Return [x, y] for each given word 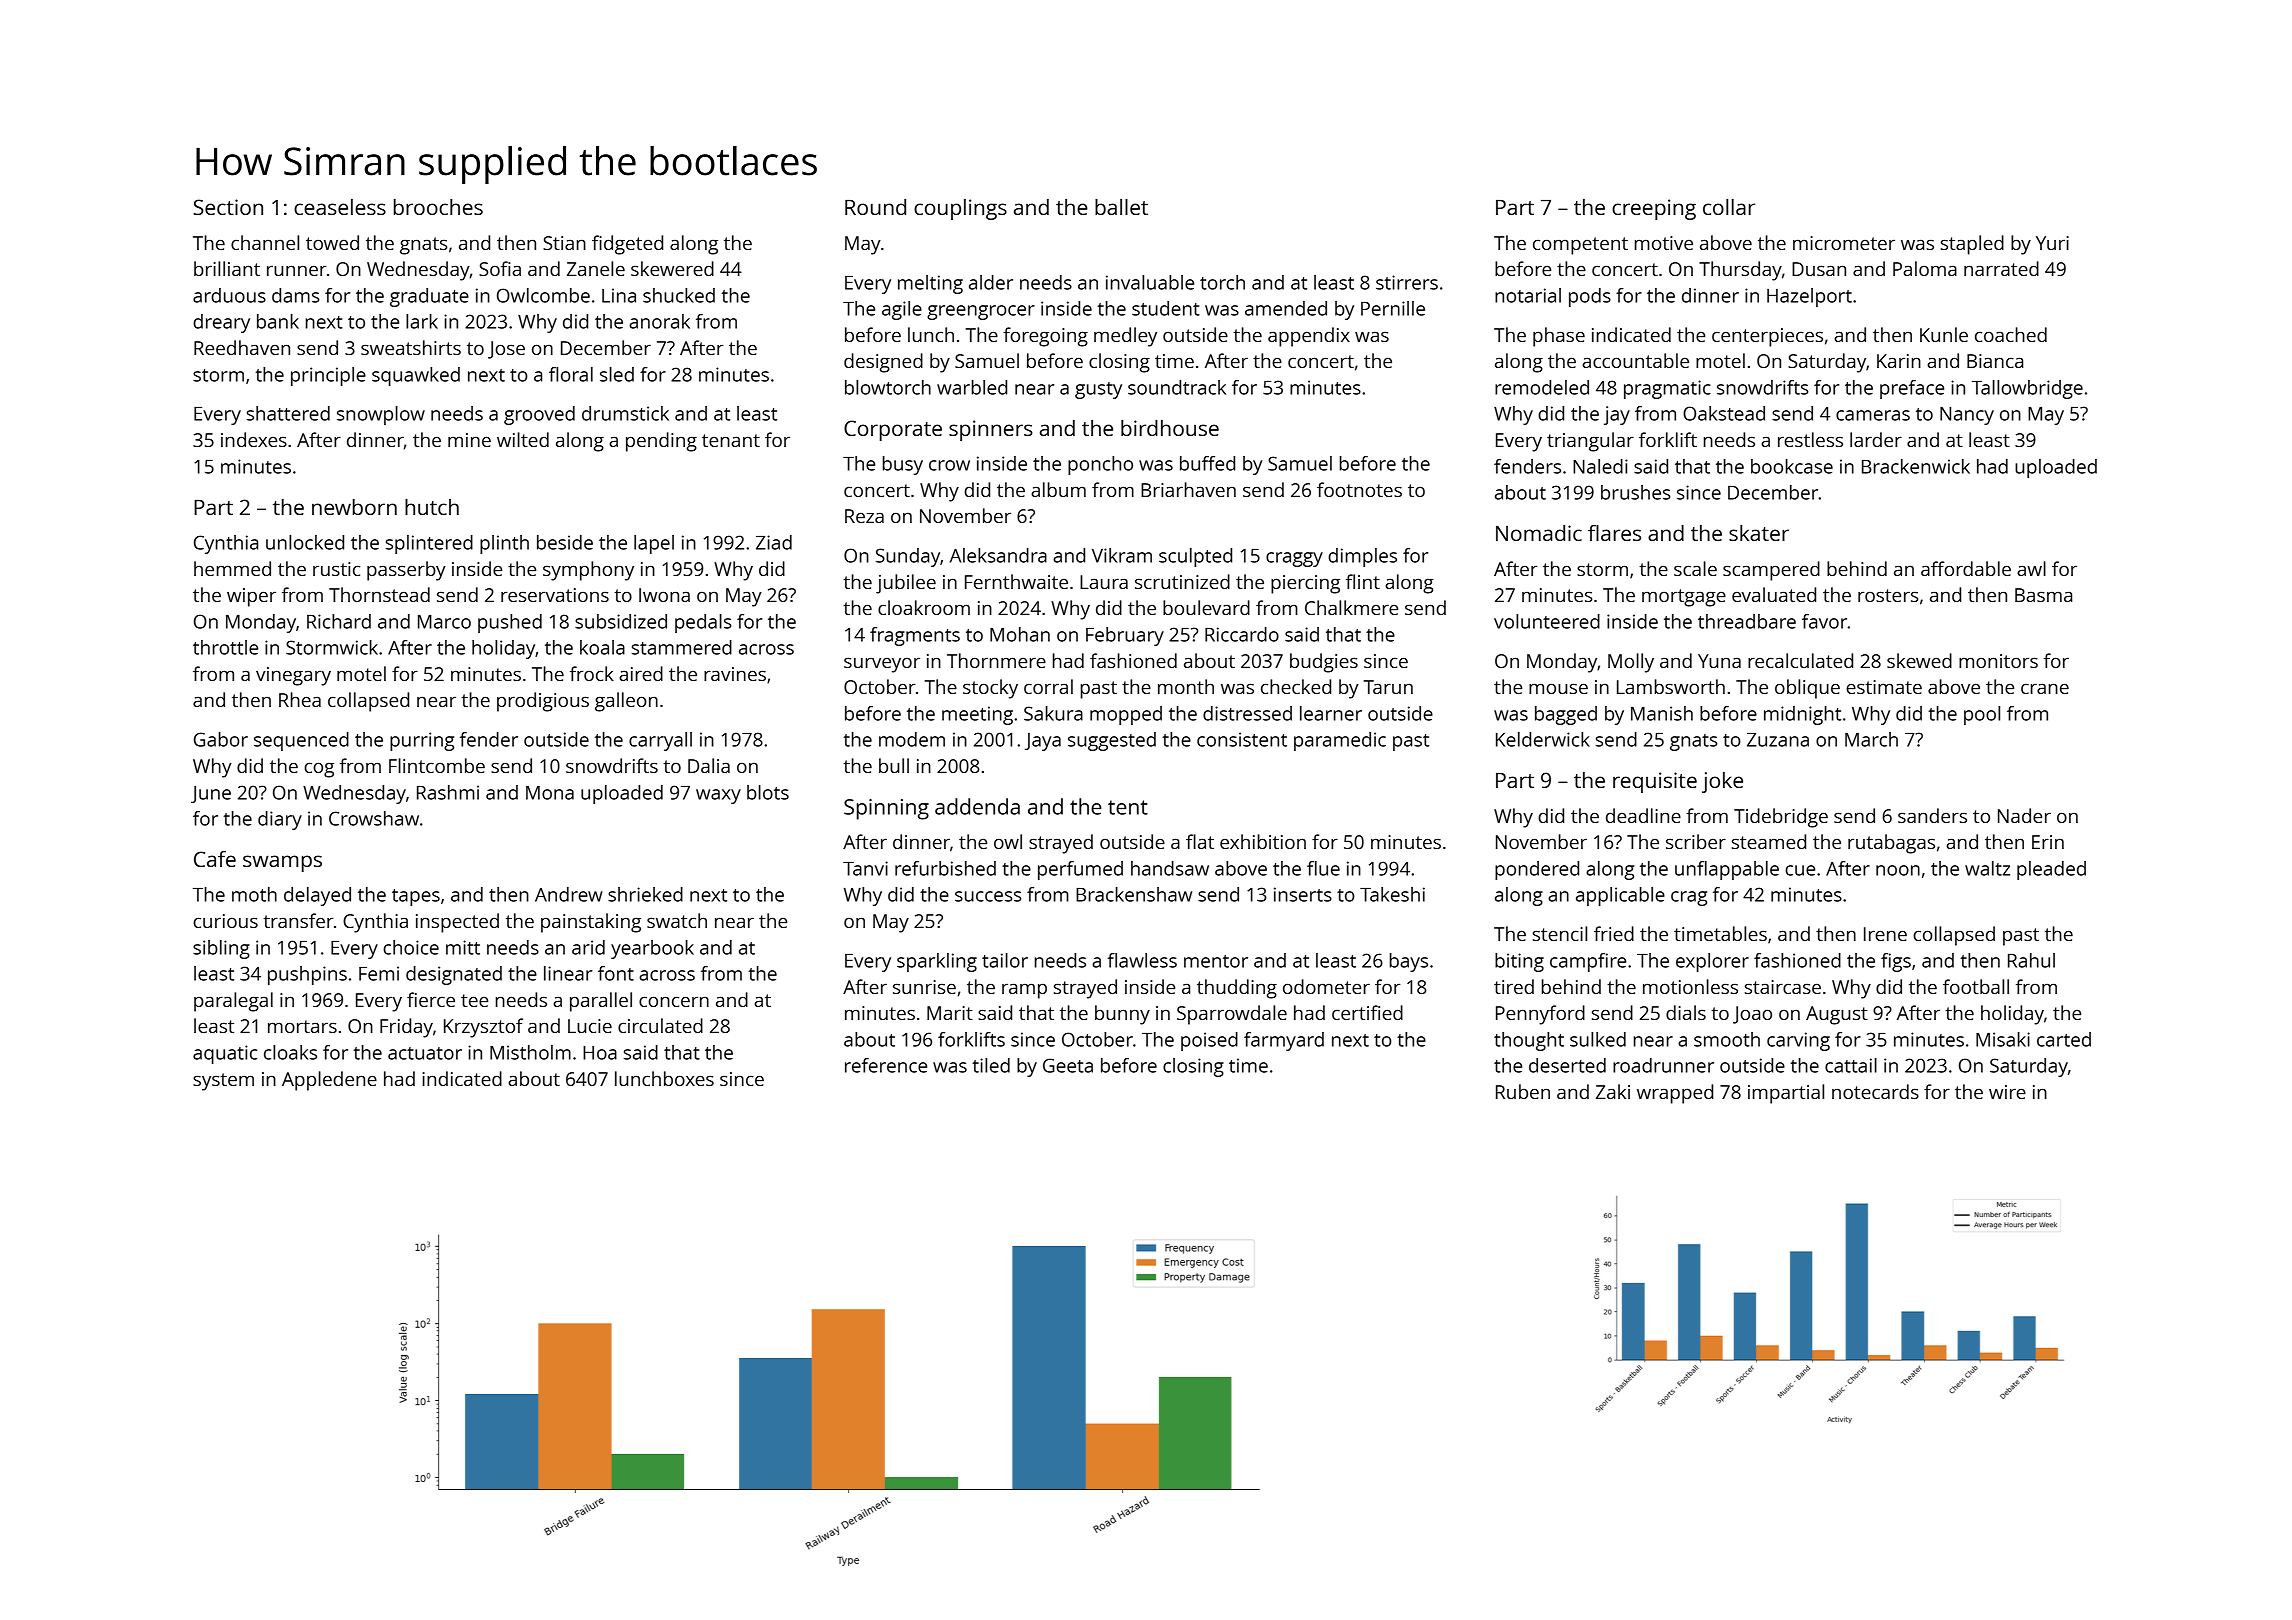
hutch [432, 507]
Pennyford [1540, 1015]
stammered [682, 647]
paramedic [1340, 741]
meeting [977, 715]
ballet [1121, 207]
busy [903, 465]
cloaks [290, 1052]
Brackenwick [1916, 466]
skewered [672, 268]
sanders [1932, 815]
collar [1729, 207]
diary [280, 820]
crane [2045, 688]
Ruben [1523, 1091]
